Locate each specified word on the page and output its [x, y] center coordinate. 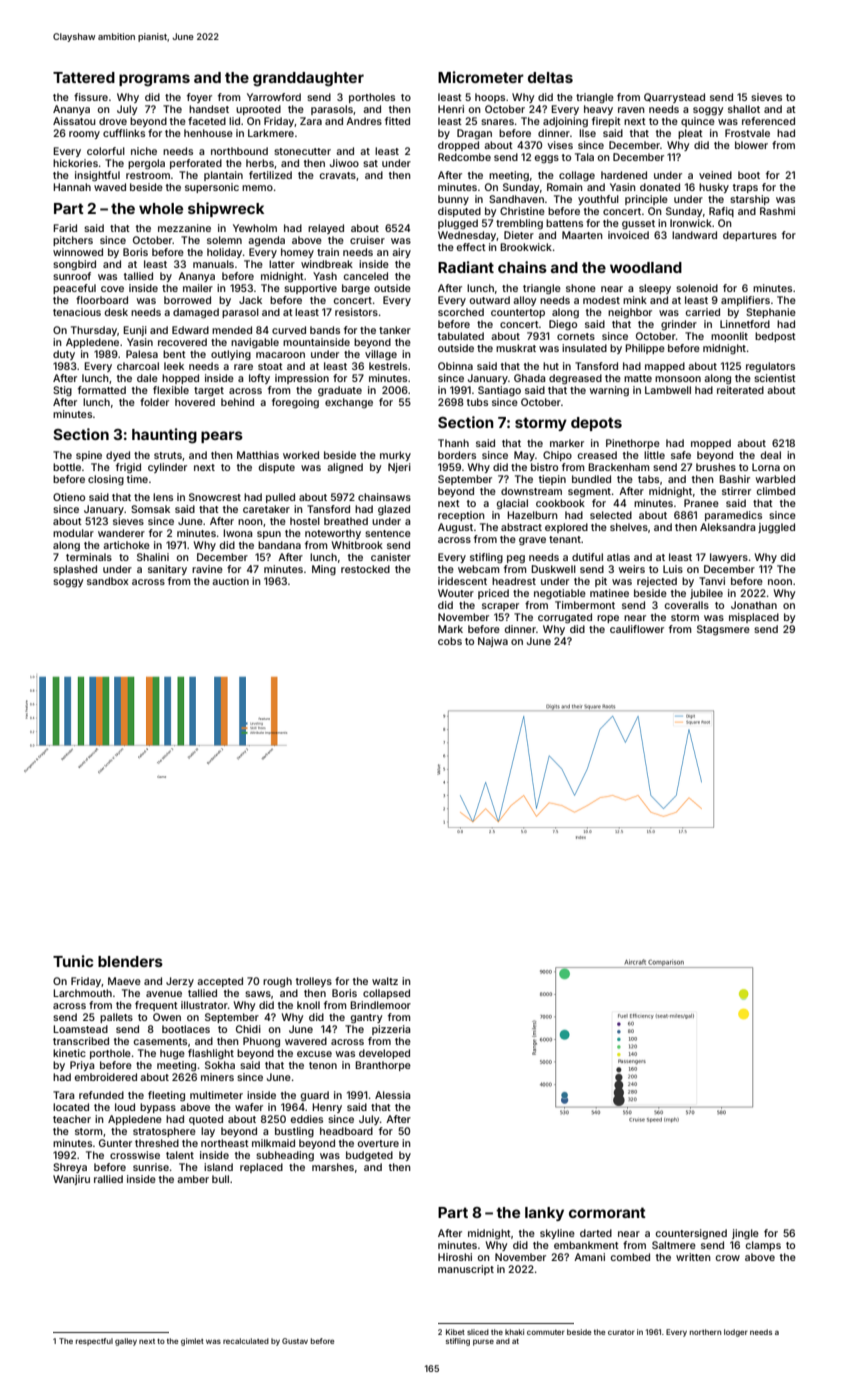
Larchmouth [82, 993]
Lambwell [668, 390]
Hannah [72, 187]
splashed [75, 570]
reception [461, 516]
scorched [461, 312]
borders [457, 455]
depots [596, 424]
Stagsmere [723, 630]
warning [609, 391]
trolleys [314, 982]
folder [154, 402]
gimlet [192, 1342]
